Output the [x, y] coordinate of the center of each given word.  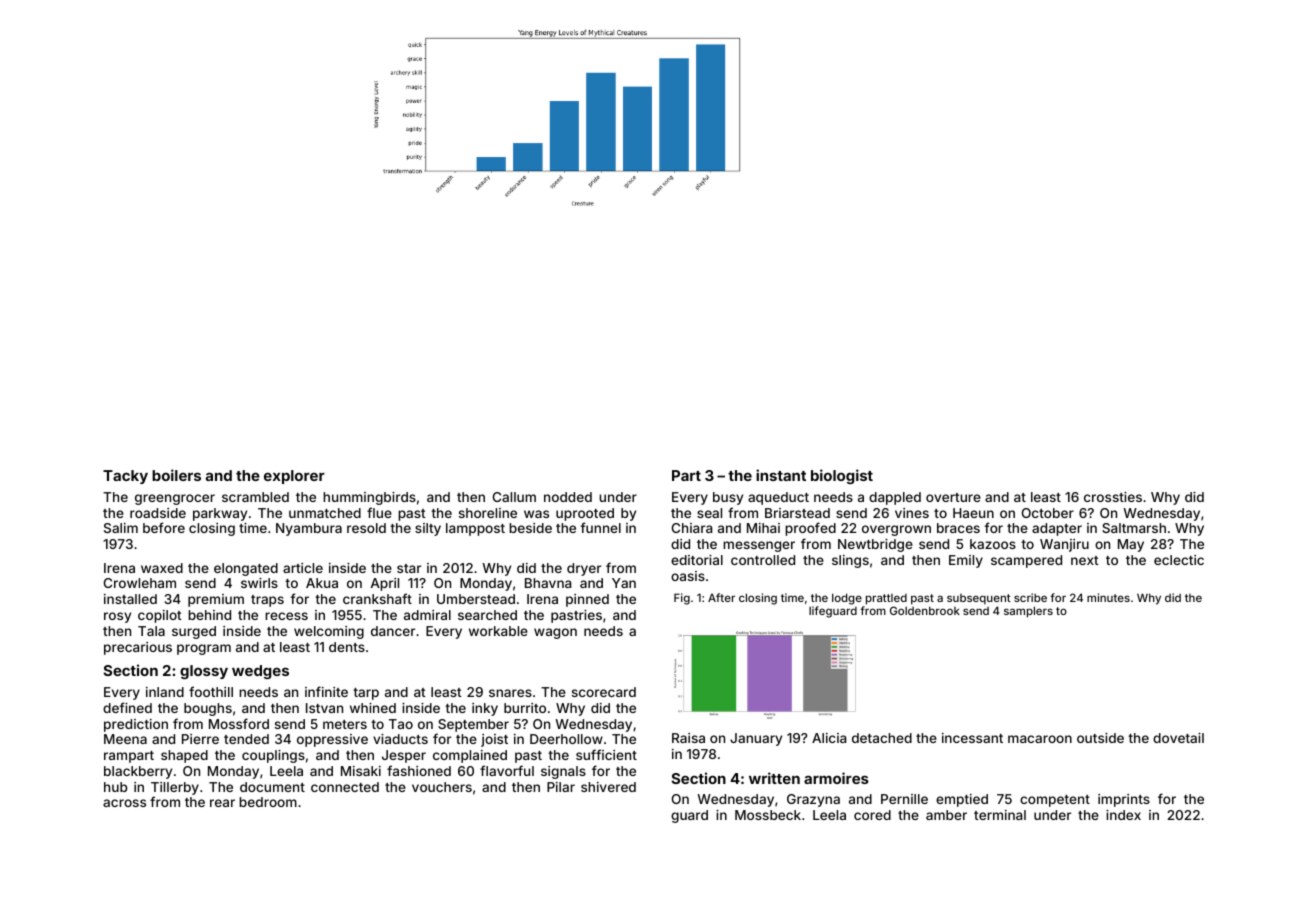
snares [510, 693]
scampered [1026, 561]
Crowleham [140, 583]
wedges [260, 672]
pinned [587, 600]
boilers [176, 475]
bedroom [268, 802]
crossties [1113, 497]
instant [781, 475]
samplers [1028, 612]
